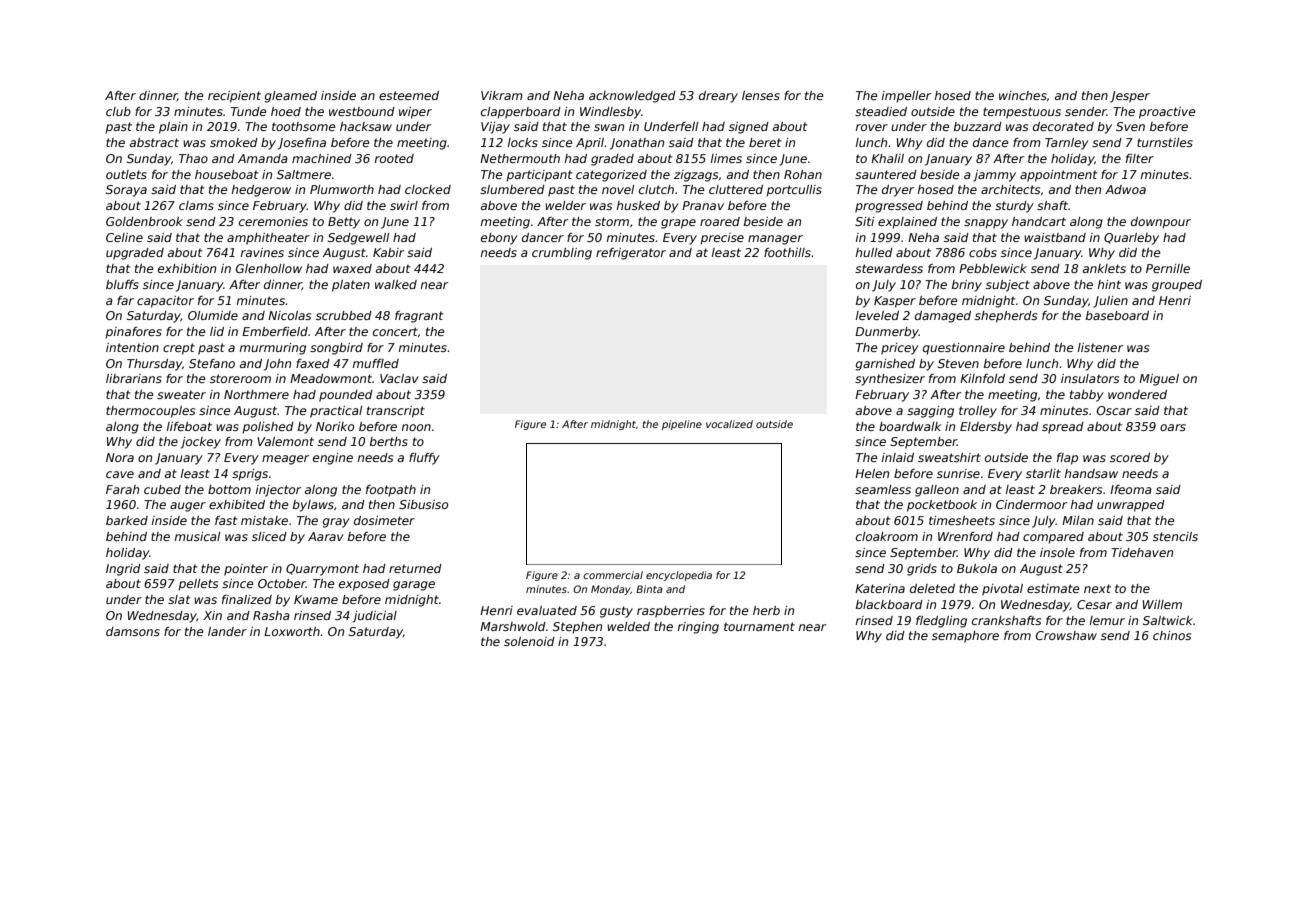 This document has width=1308, height=924. I want to click on refrigerator, so click(631, 254).
